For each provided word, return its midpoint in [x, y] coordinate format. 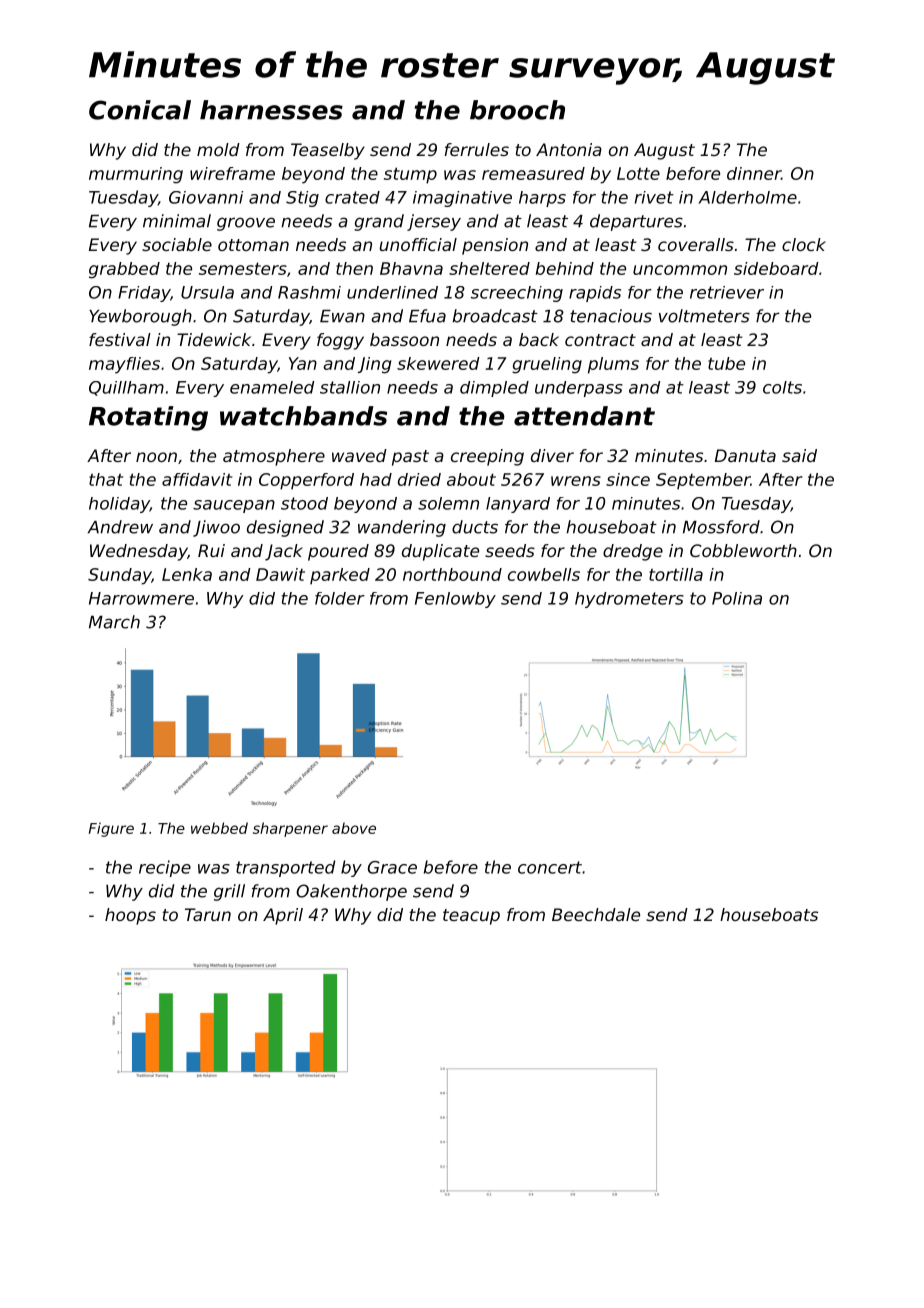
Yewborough [140, 317]
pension [495, 246]
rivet [654, 197]
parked [340, 576]
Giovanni [206, 197]
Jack [284, 552]
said [799, 455]
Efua [427, 316]
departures [636, 222]
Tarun [208, 914]
